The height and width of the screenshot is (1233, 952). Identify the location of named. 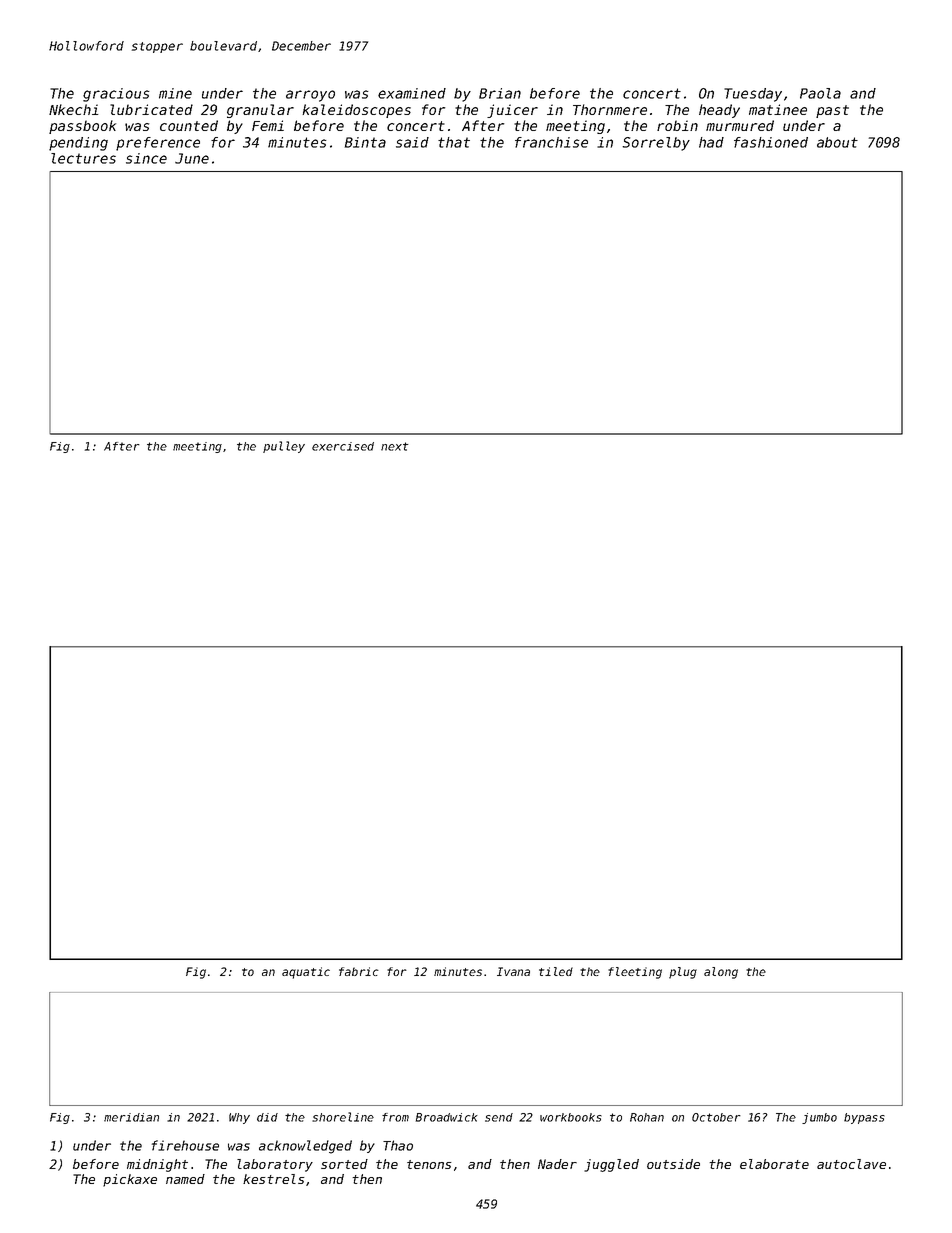
(185, 1179).
